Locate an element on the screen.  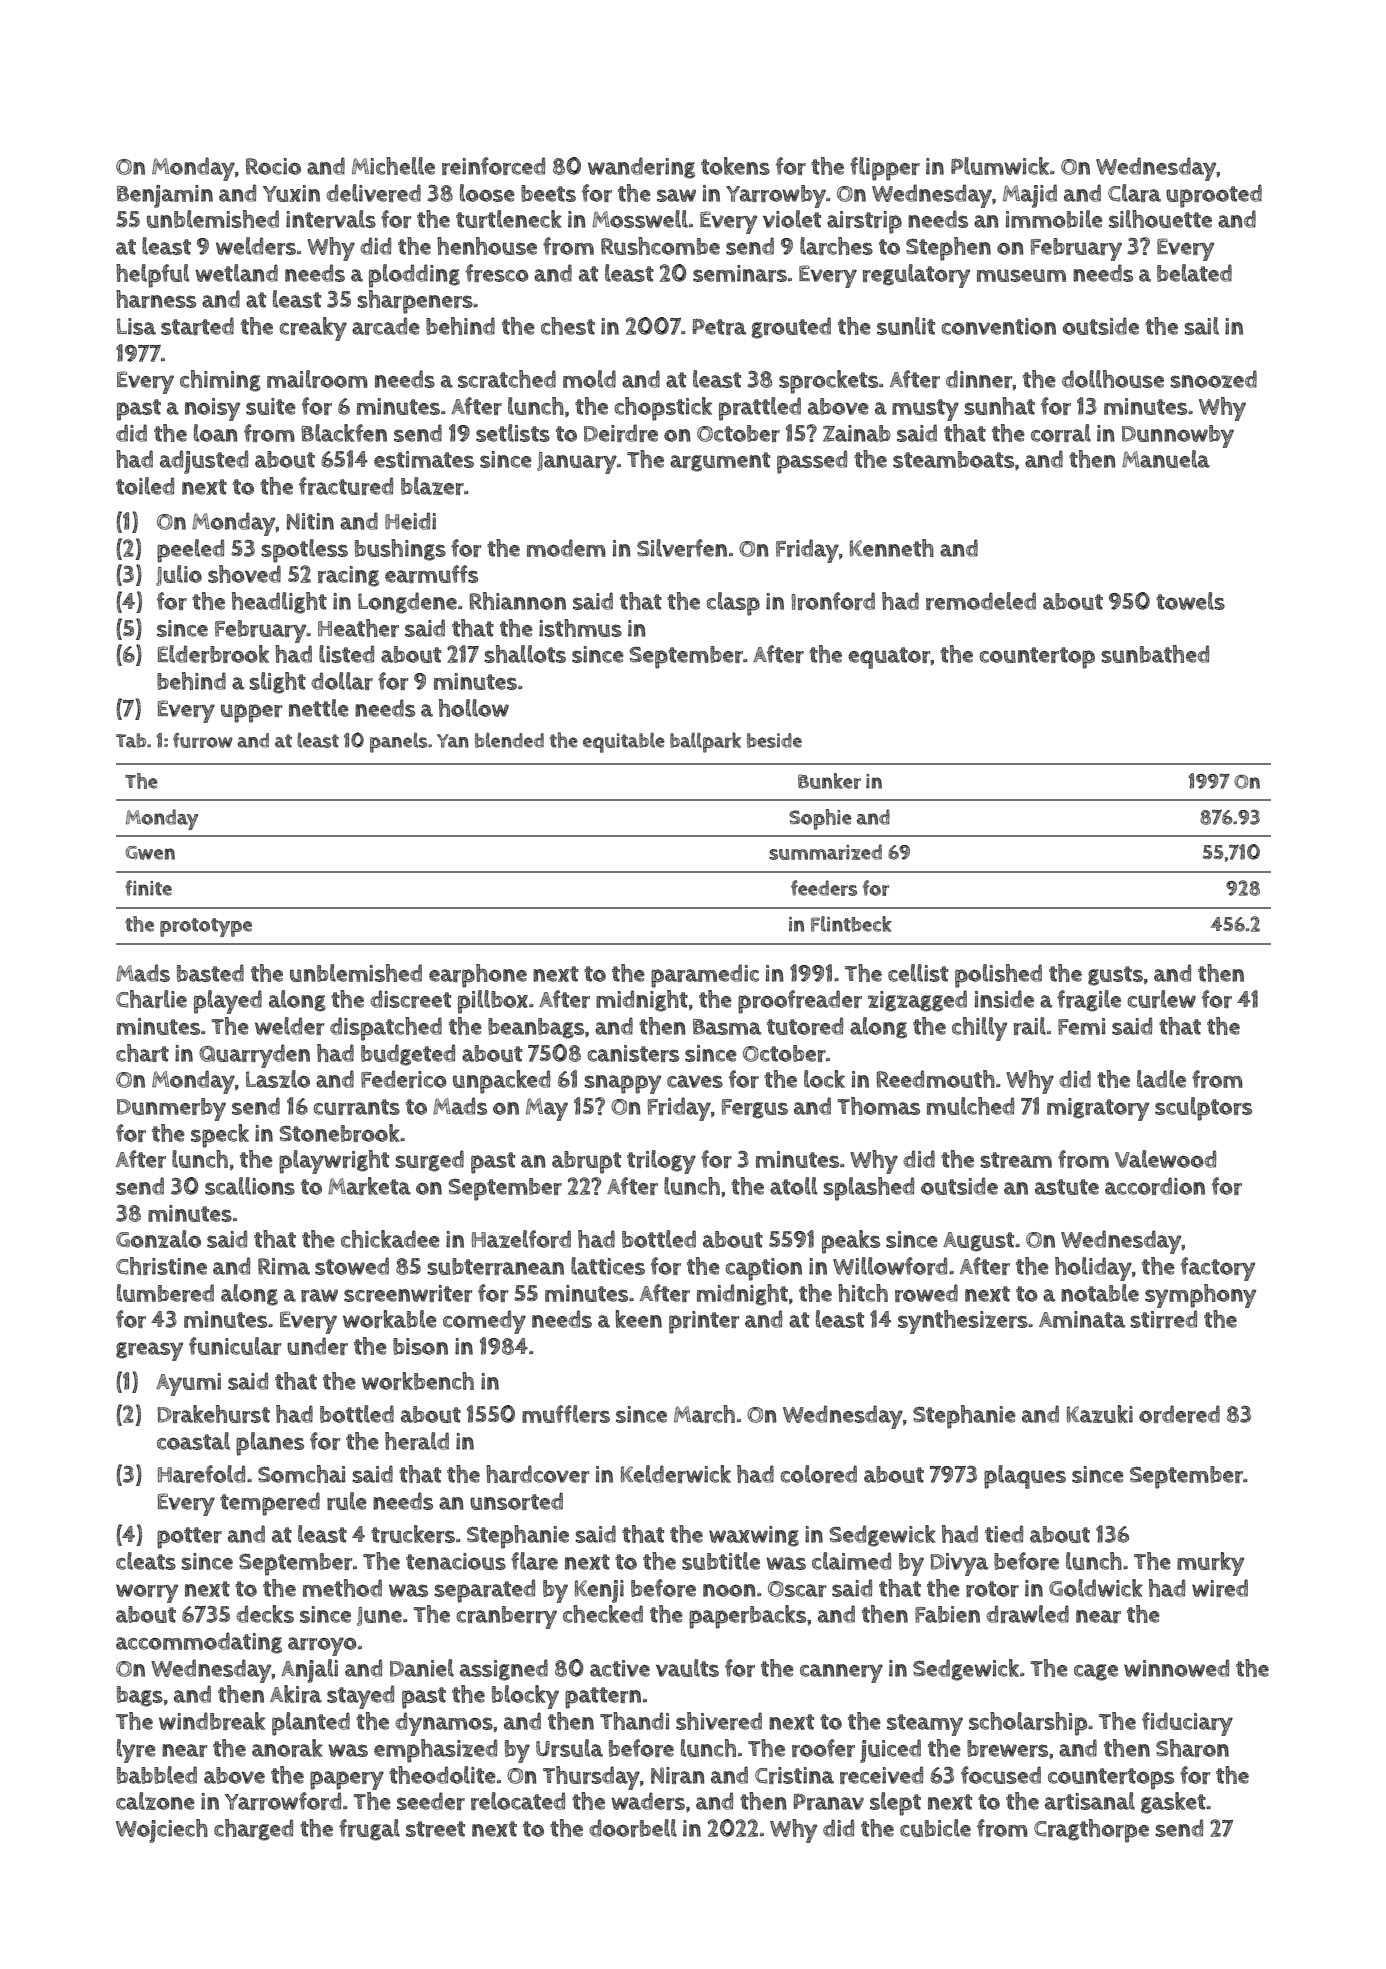
creaky is located at coordinates (313, 329).
